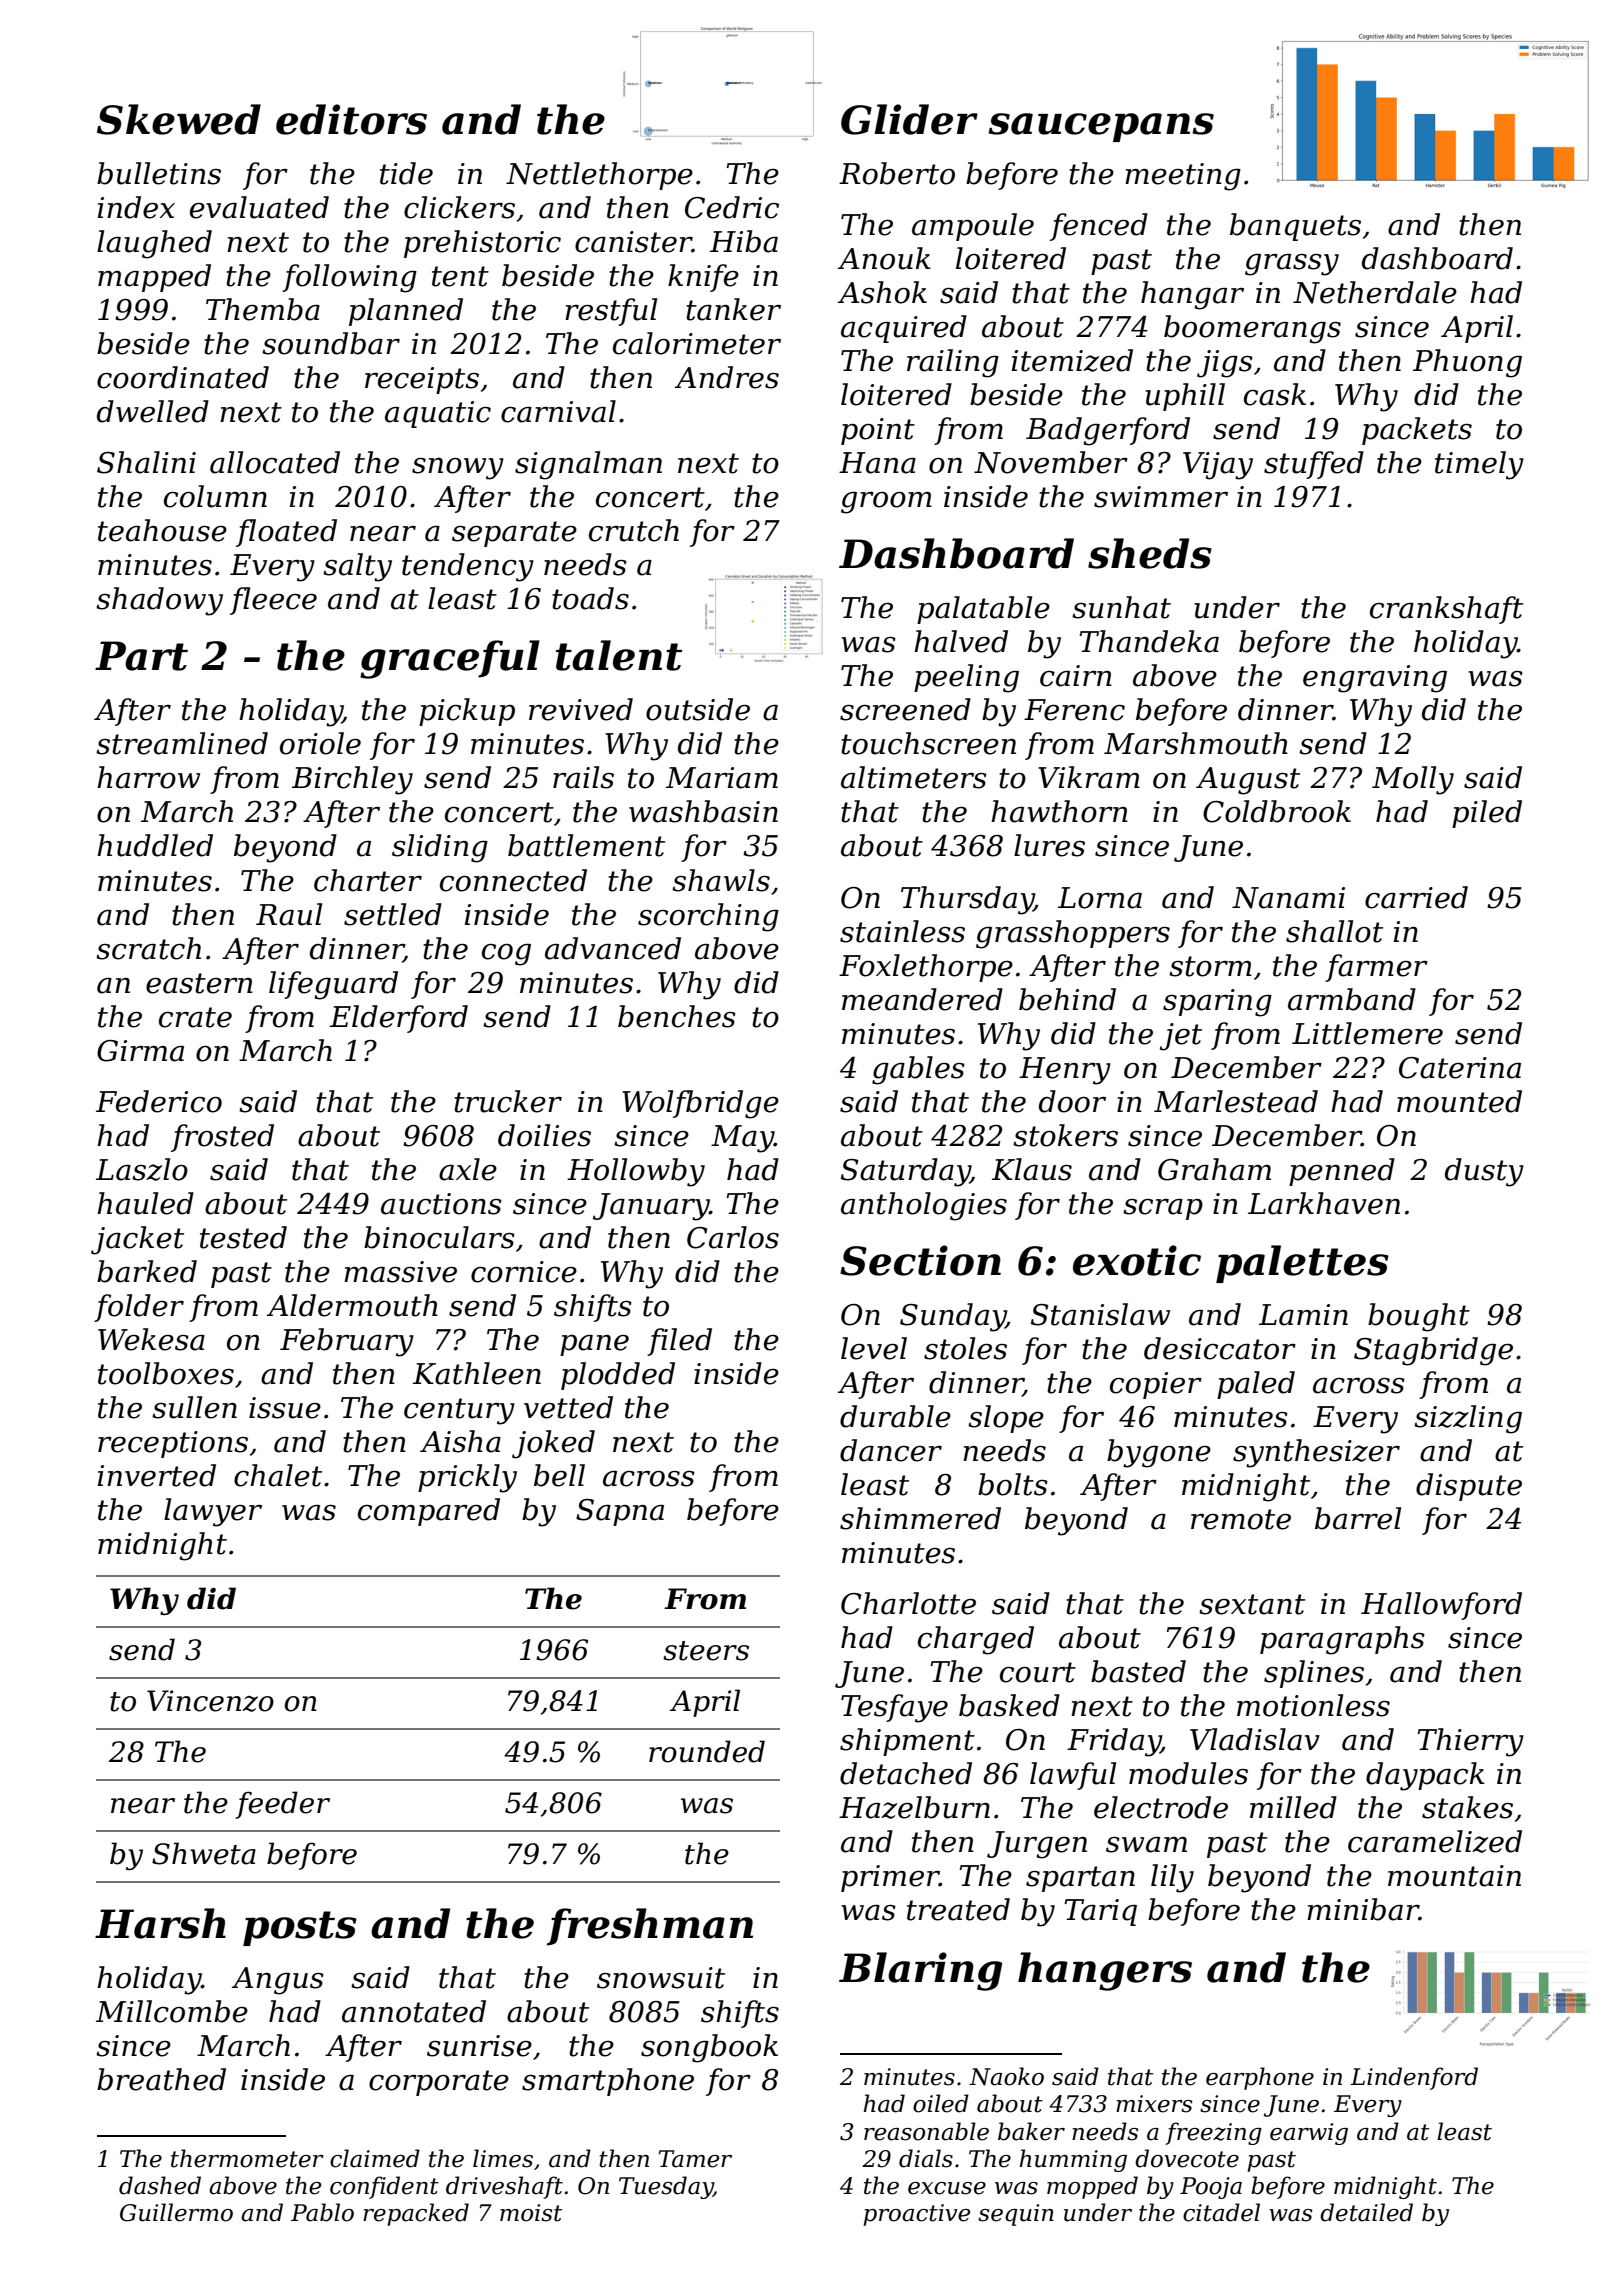  Describe the element at coordinates (721, 880) in the screenshot. I see `shawls` at that location.
